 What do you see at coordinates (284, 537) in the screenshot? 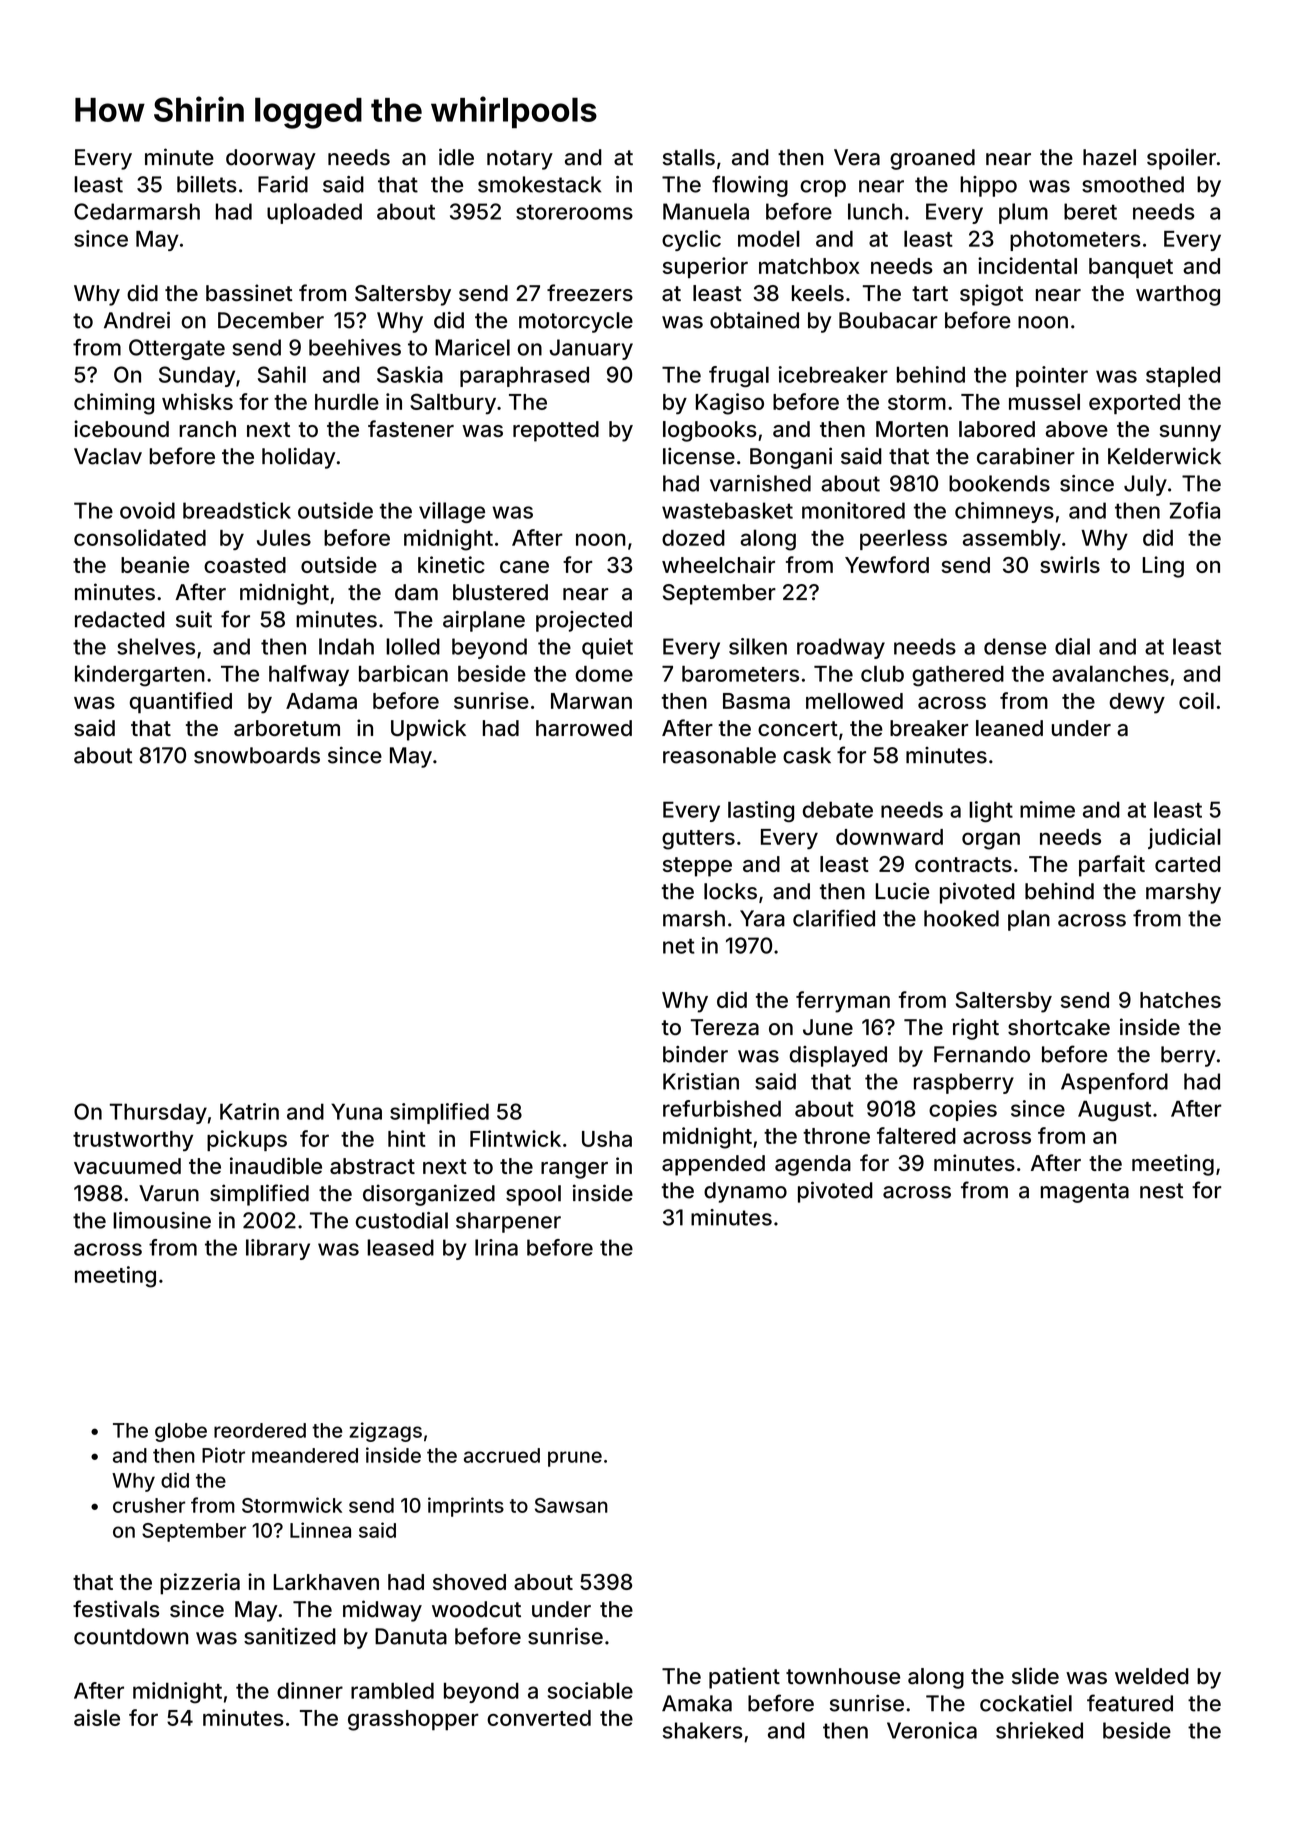
I see `Jules` at bounding box center [284, 537].
